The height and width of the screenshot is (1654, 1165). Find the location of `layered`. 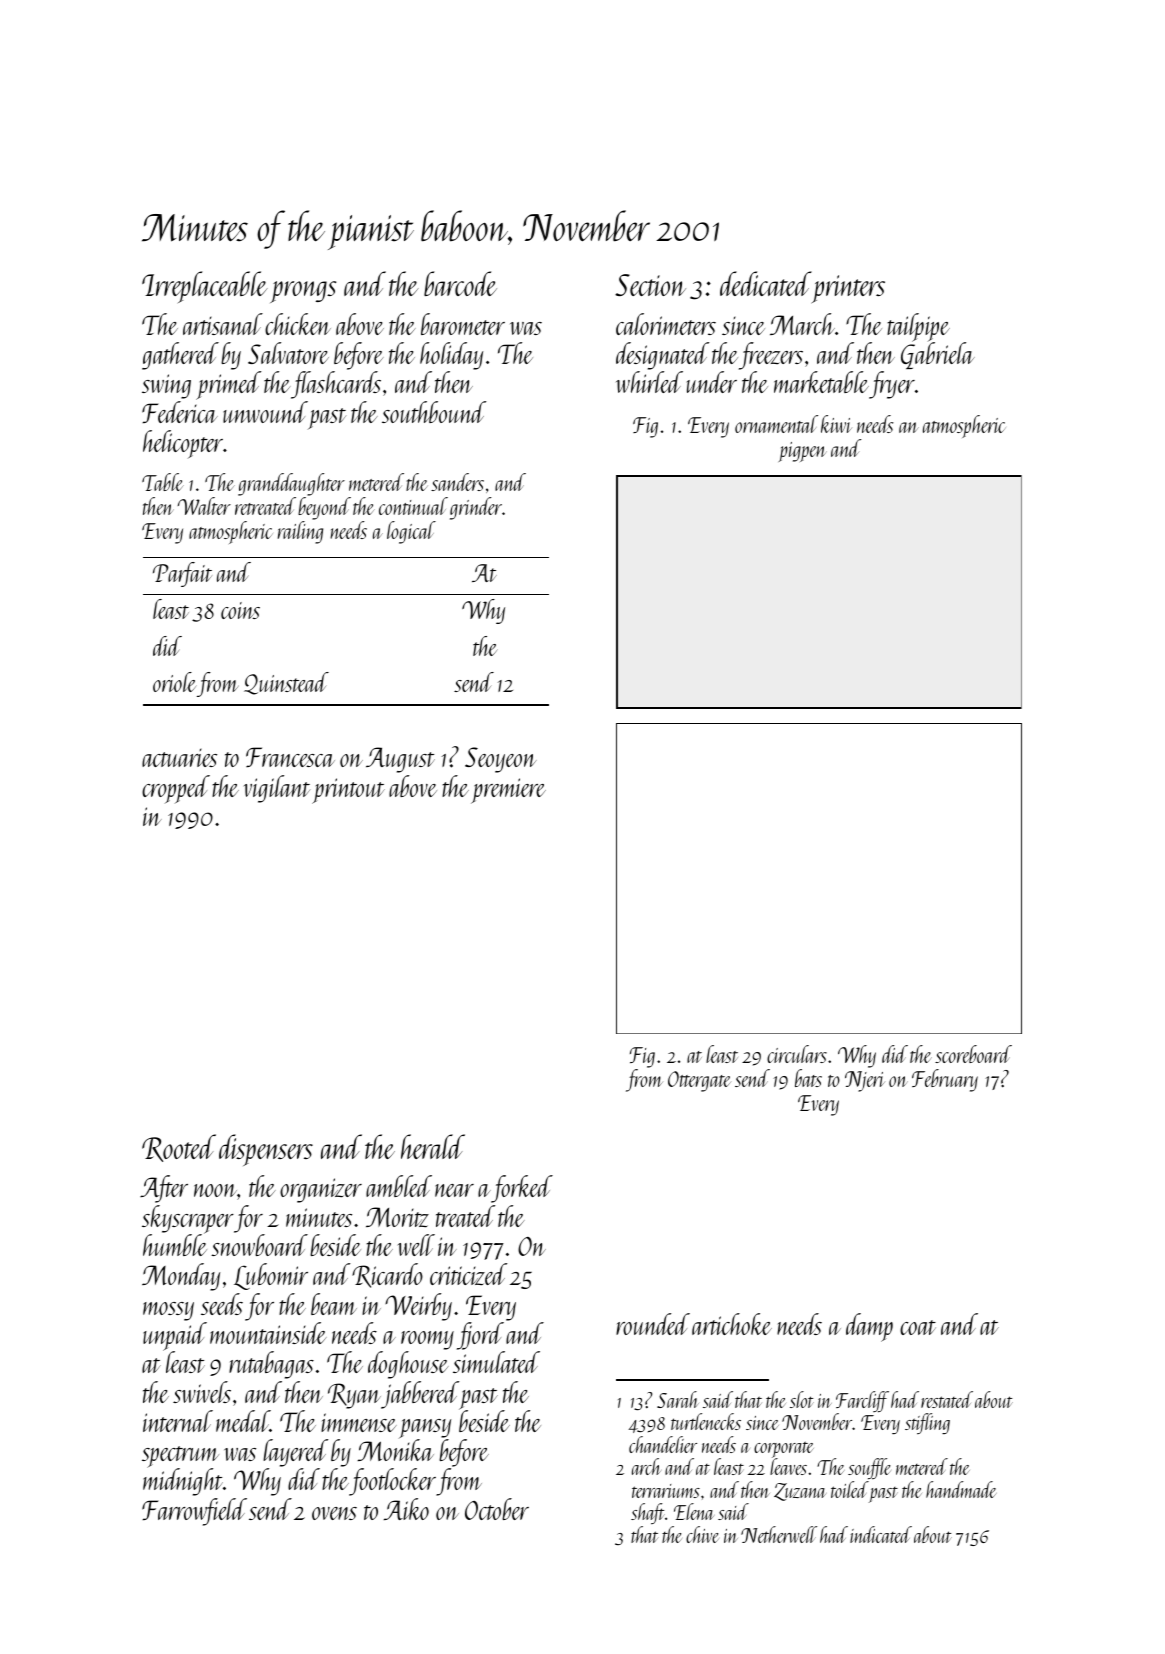

layered is located at coordinates (295, 1453).
